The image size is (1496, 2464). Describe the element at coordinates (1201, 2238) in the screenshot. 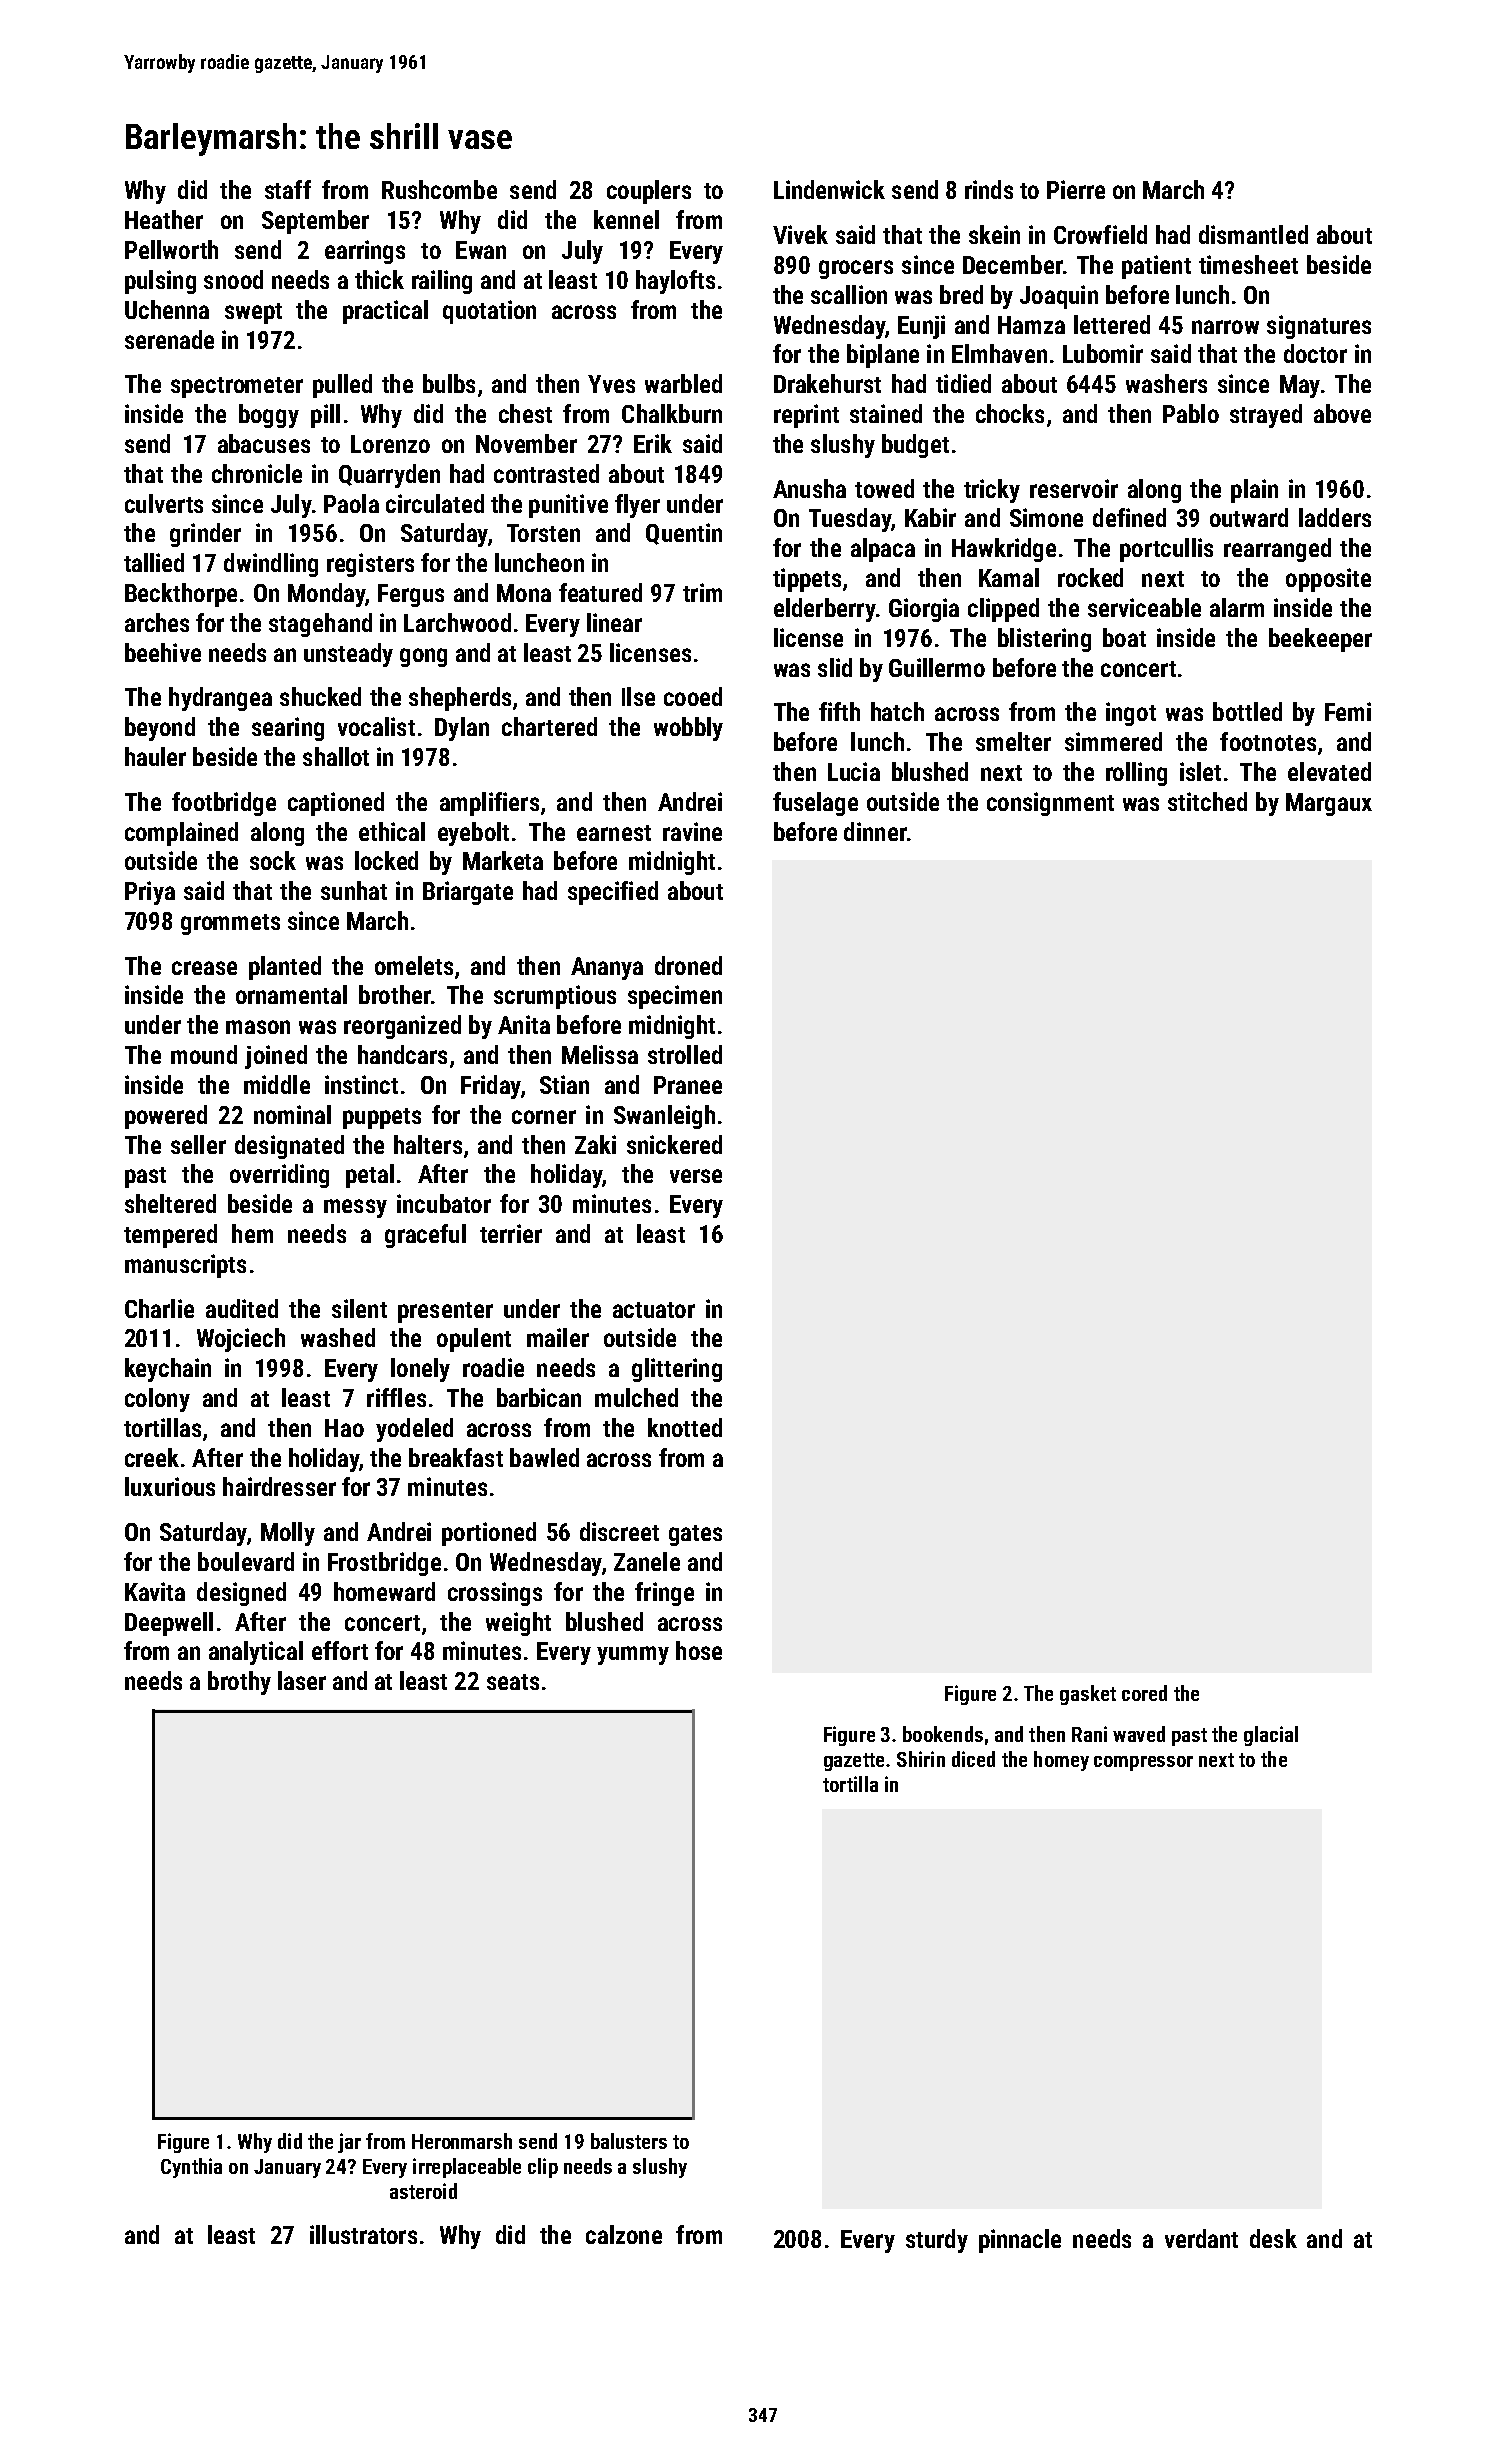

I see `verdant` at that location.
